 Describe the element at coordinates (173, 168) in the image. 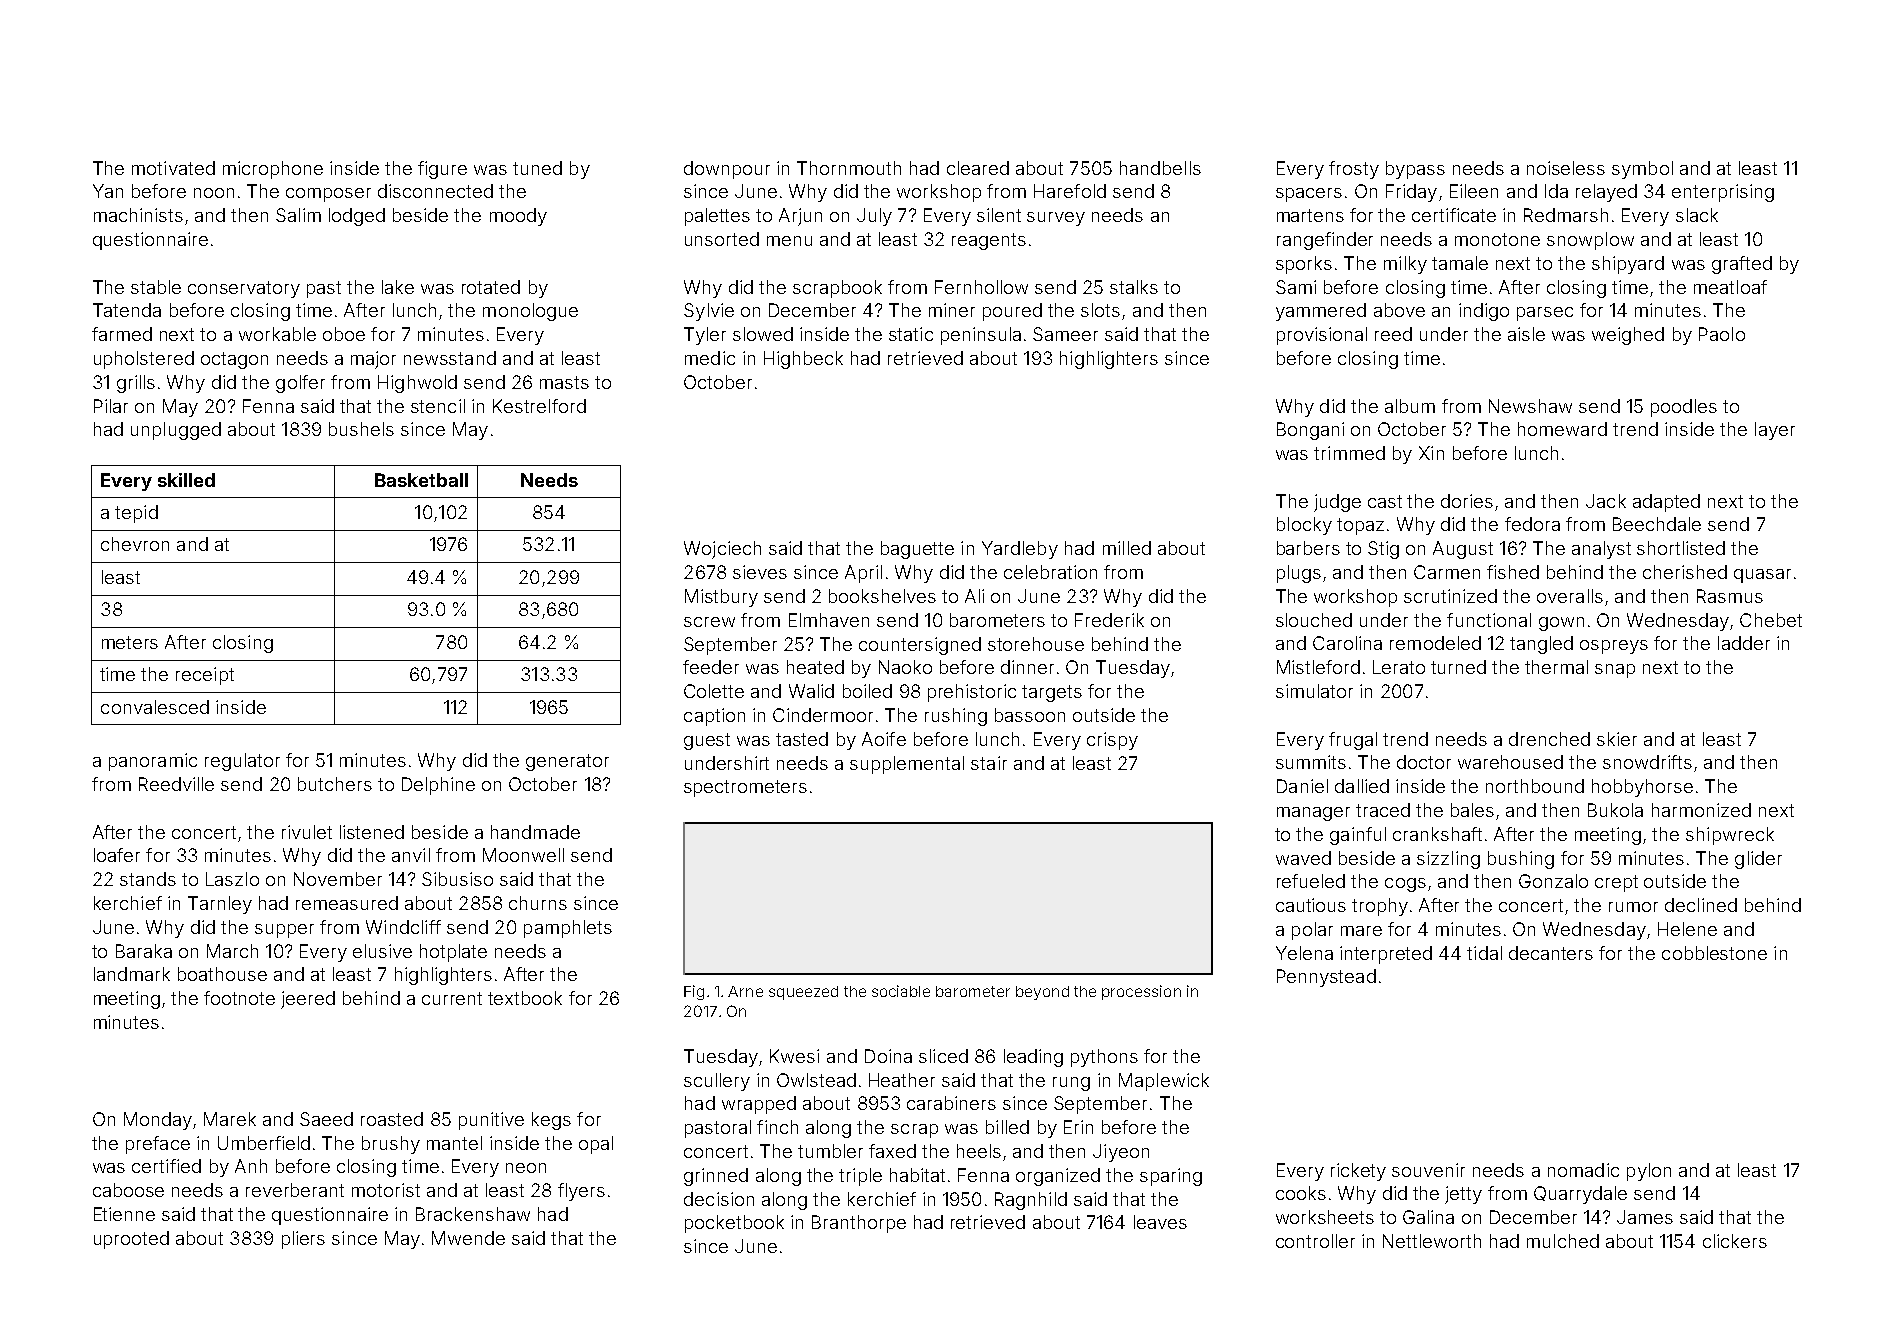

I see `motivated` at that location.
